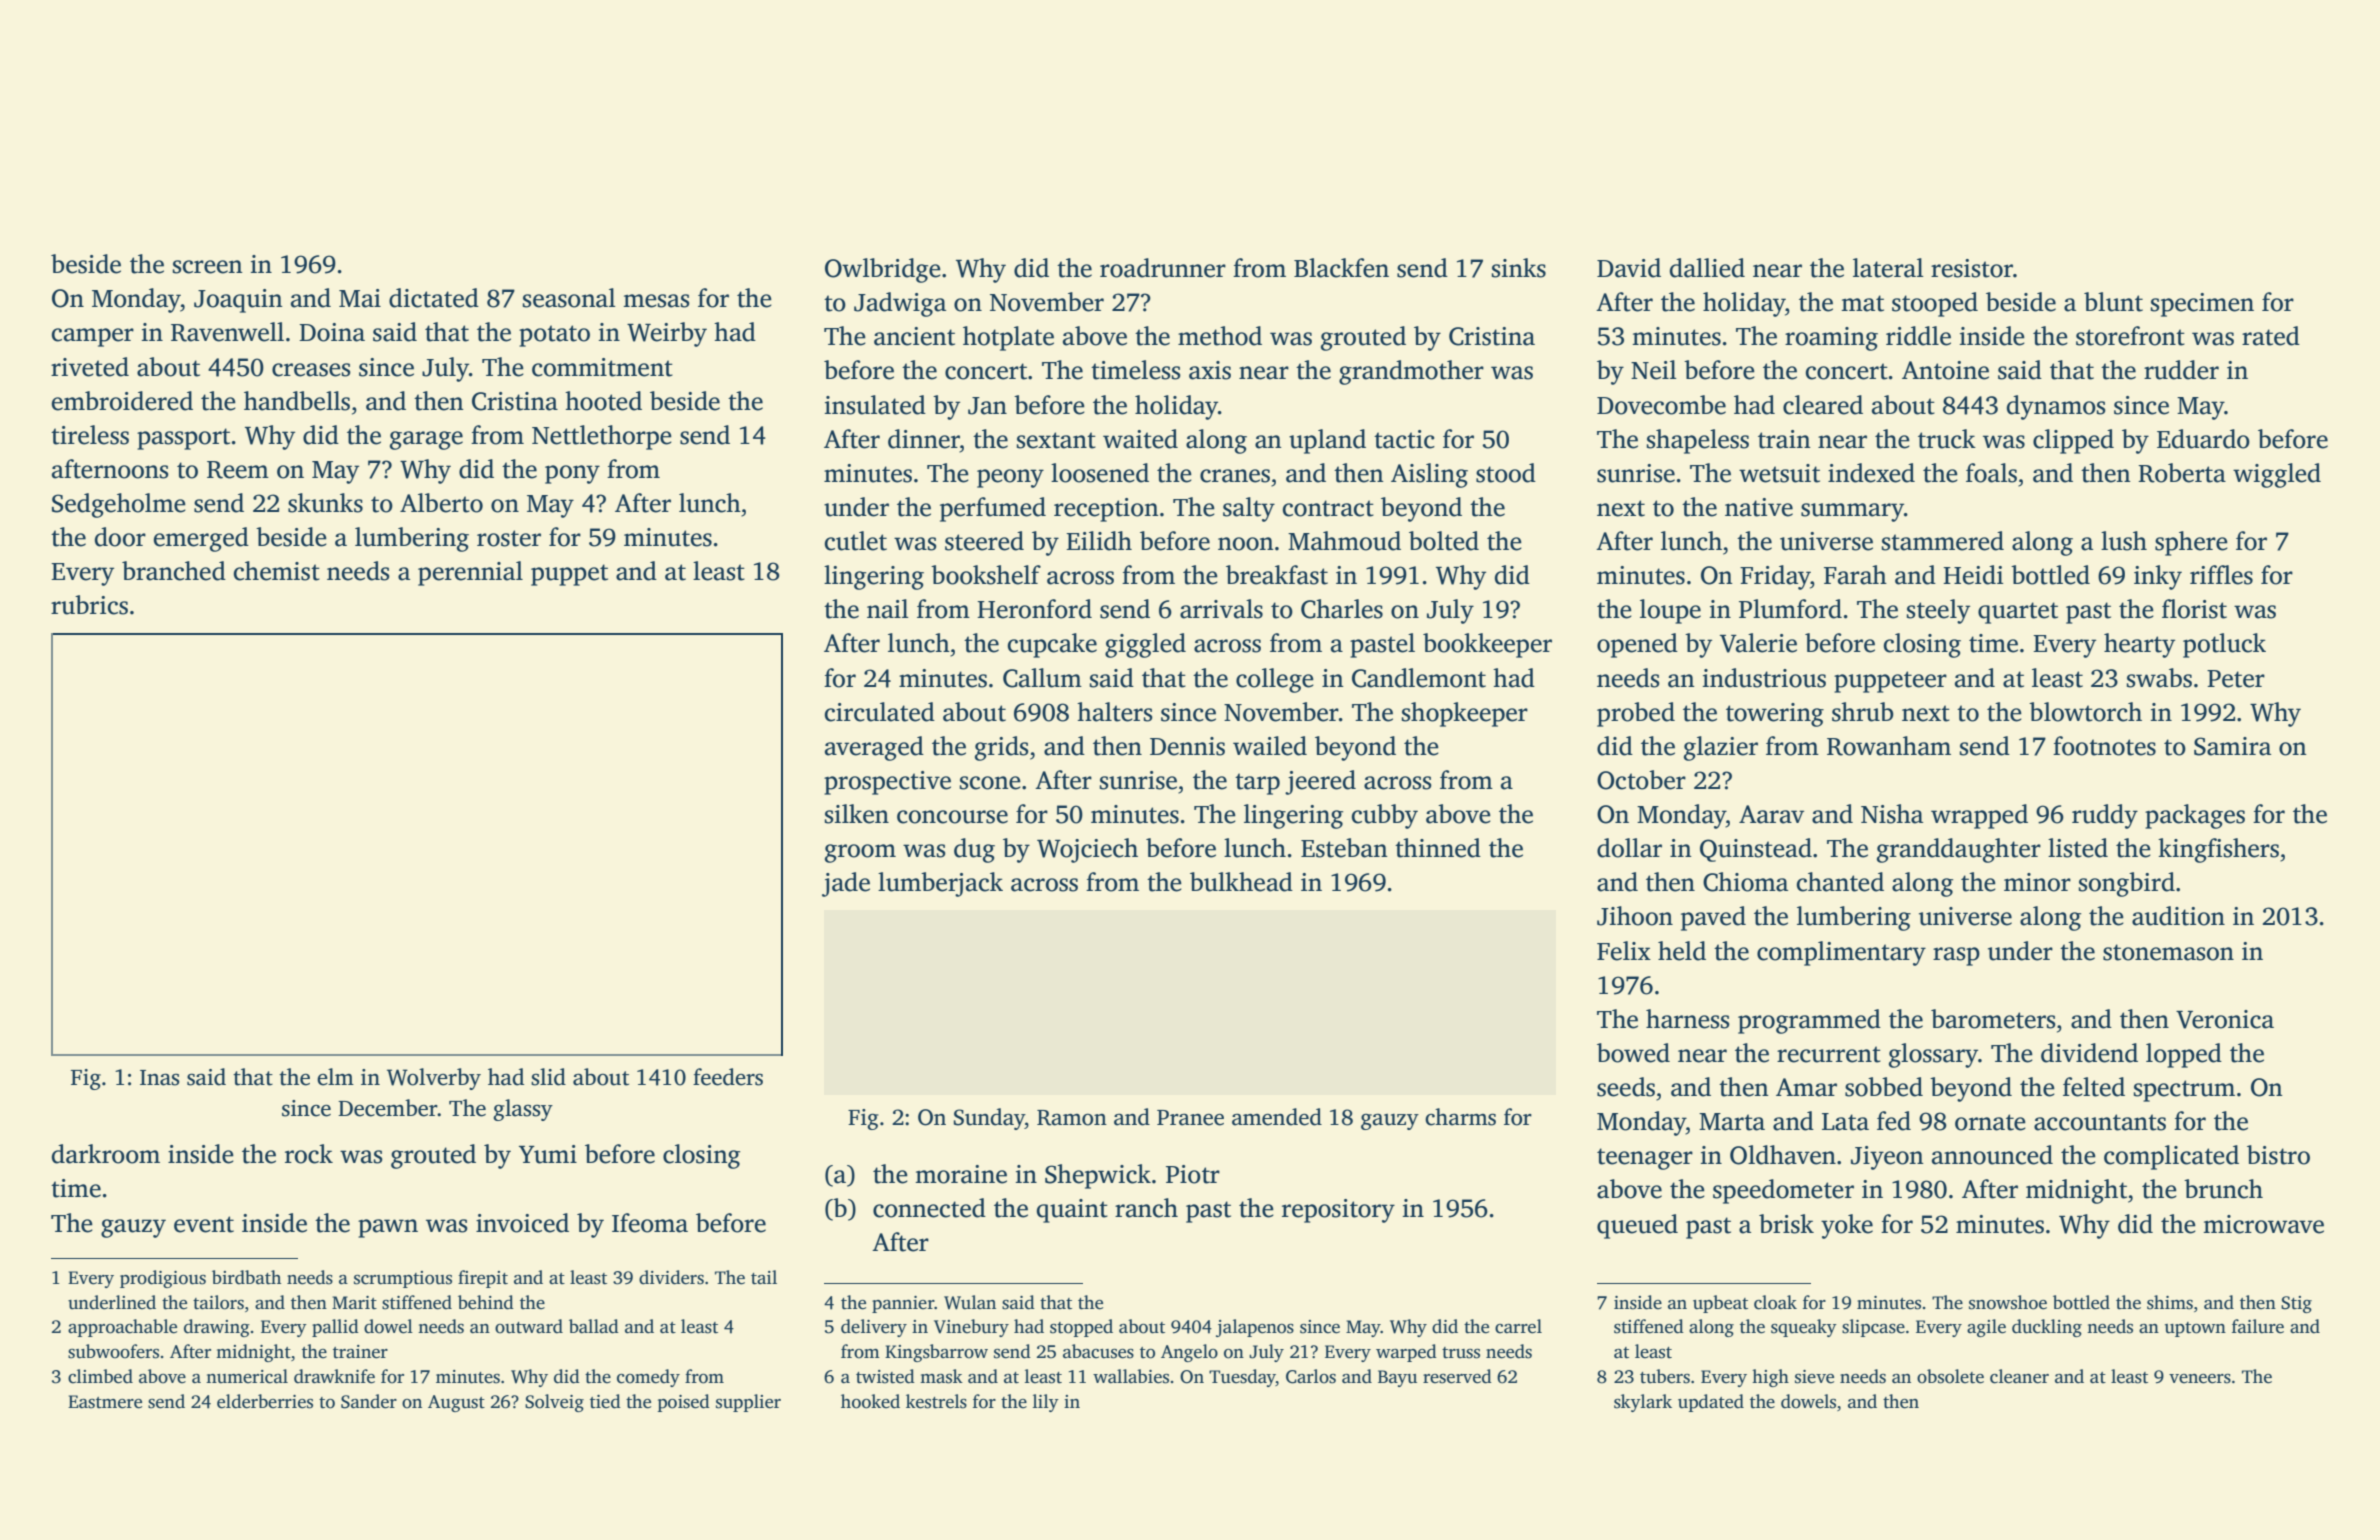  I want to click on elderberries, so click(265, 1401).
